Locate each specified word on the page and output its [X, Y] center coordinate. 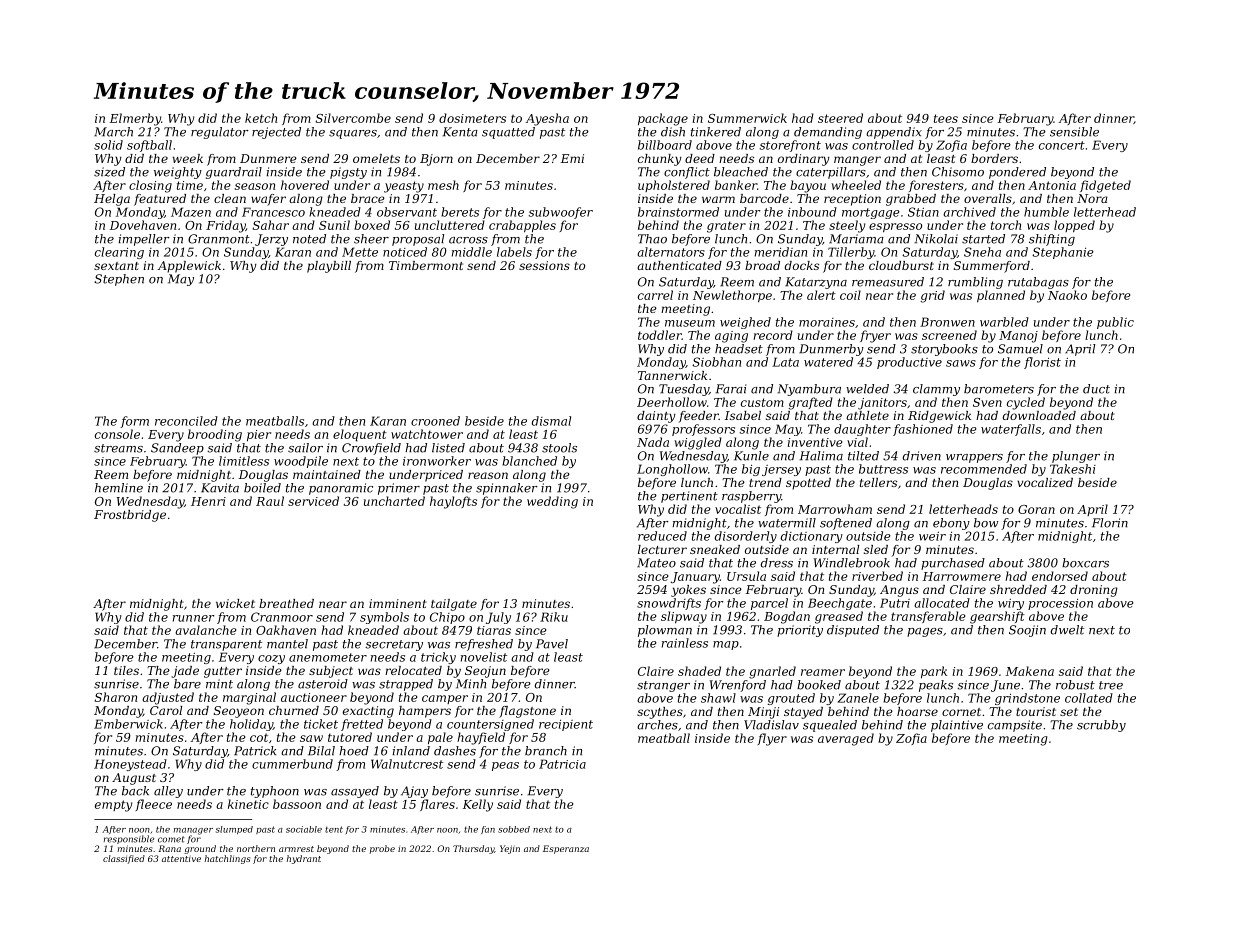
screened [949, 335]
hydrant [304, 859]
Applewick [189, 267]
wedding [552, 502]
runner [193, 618]
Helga [112, 200]
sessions [544, 265]
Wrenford [738, 686]
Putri [895, 603]
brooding [215, 435]
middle [472, 252]
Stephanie [1063, 253]
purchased [953, 564]
